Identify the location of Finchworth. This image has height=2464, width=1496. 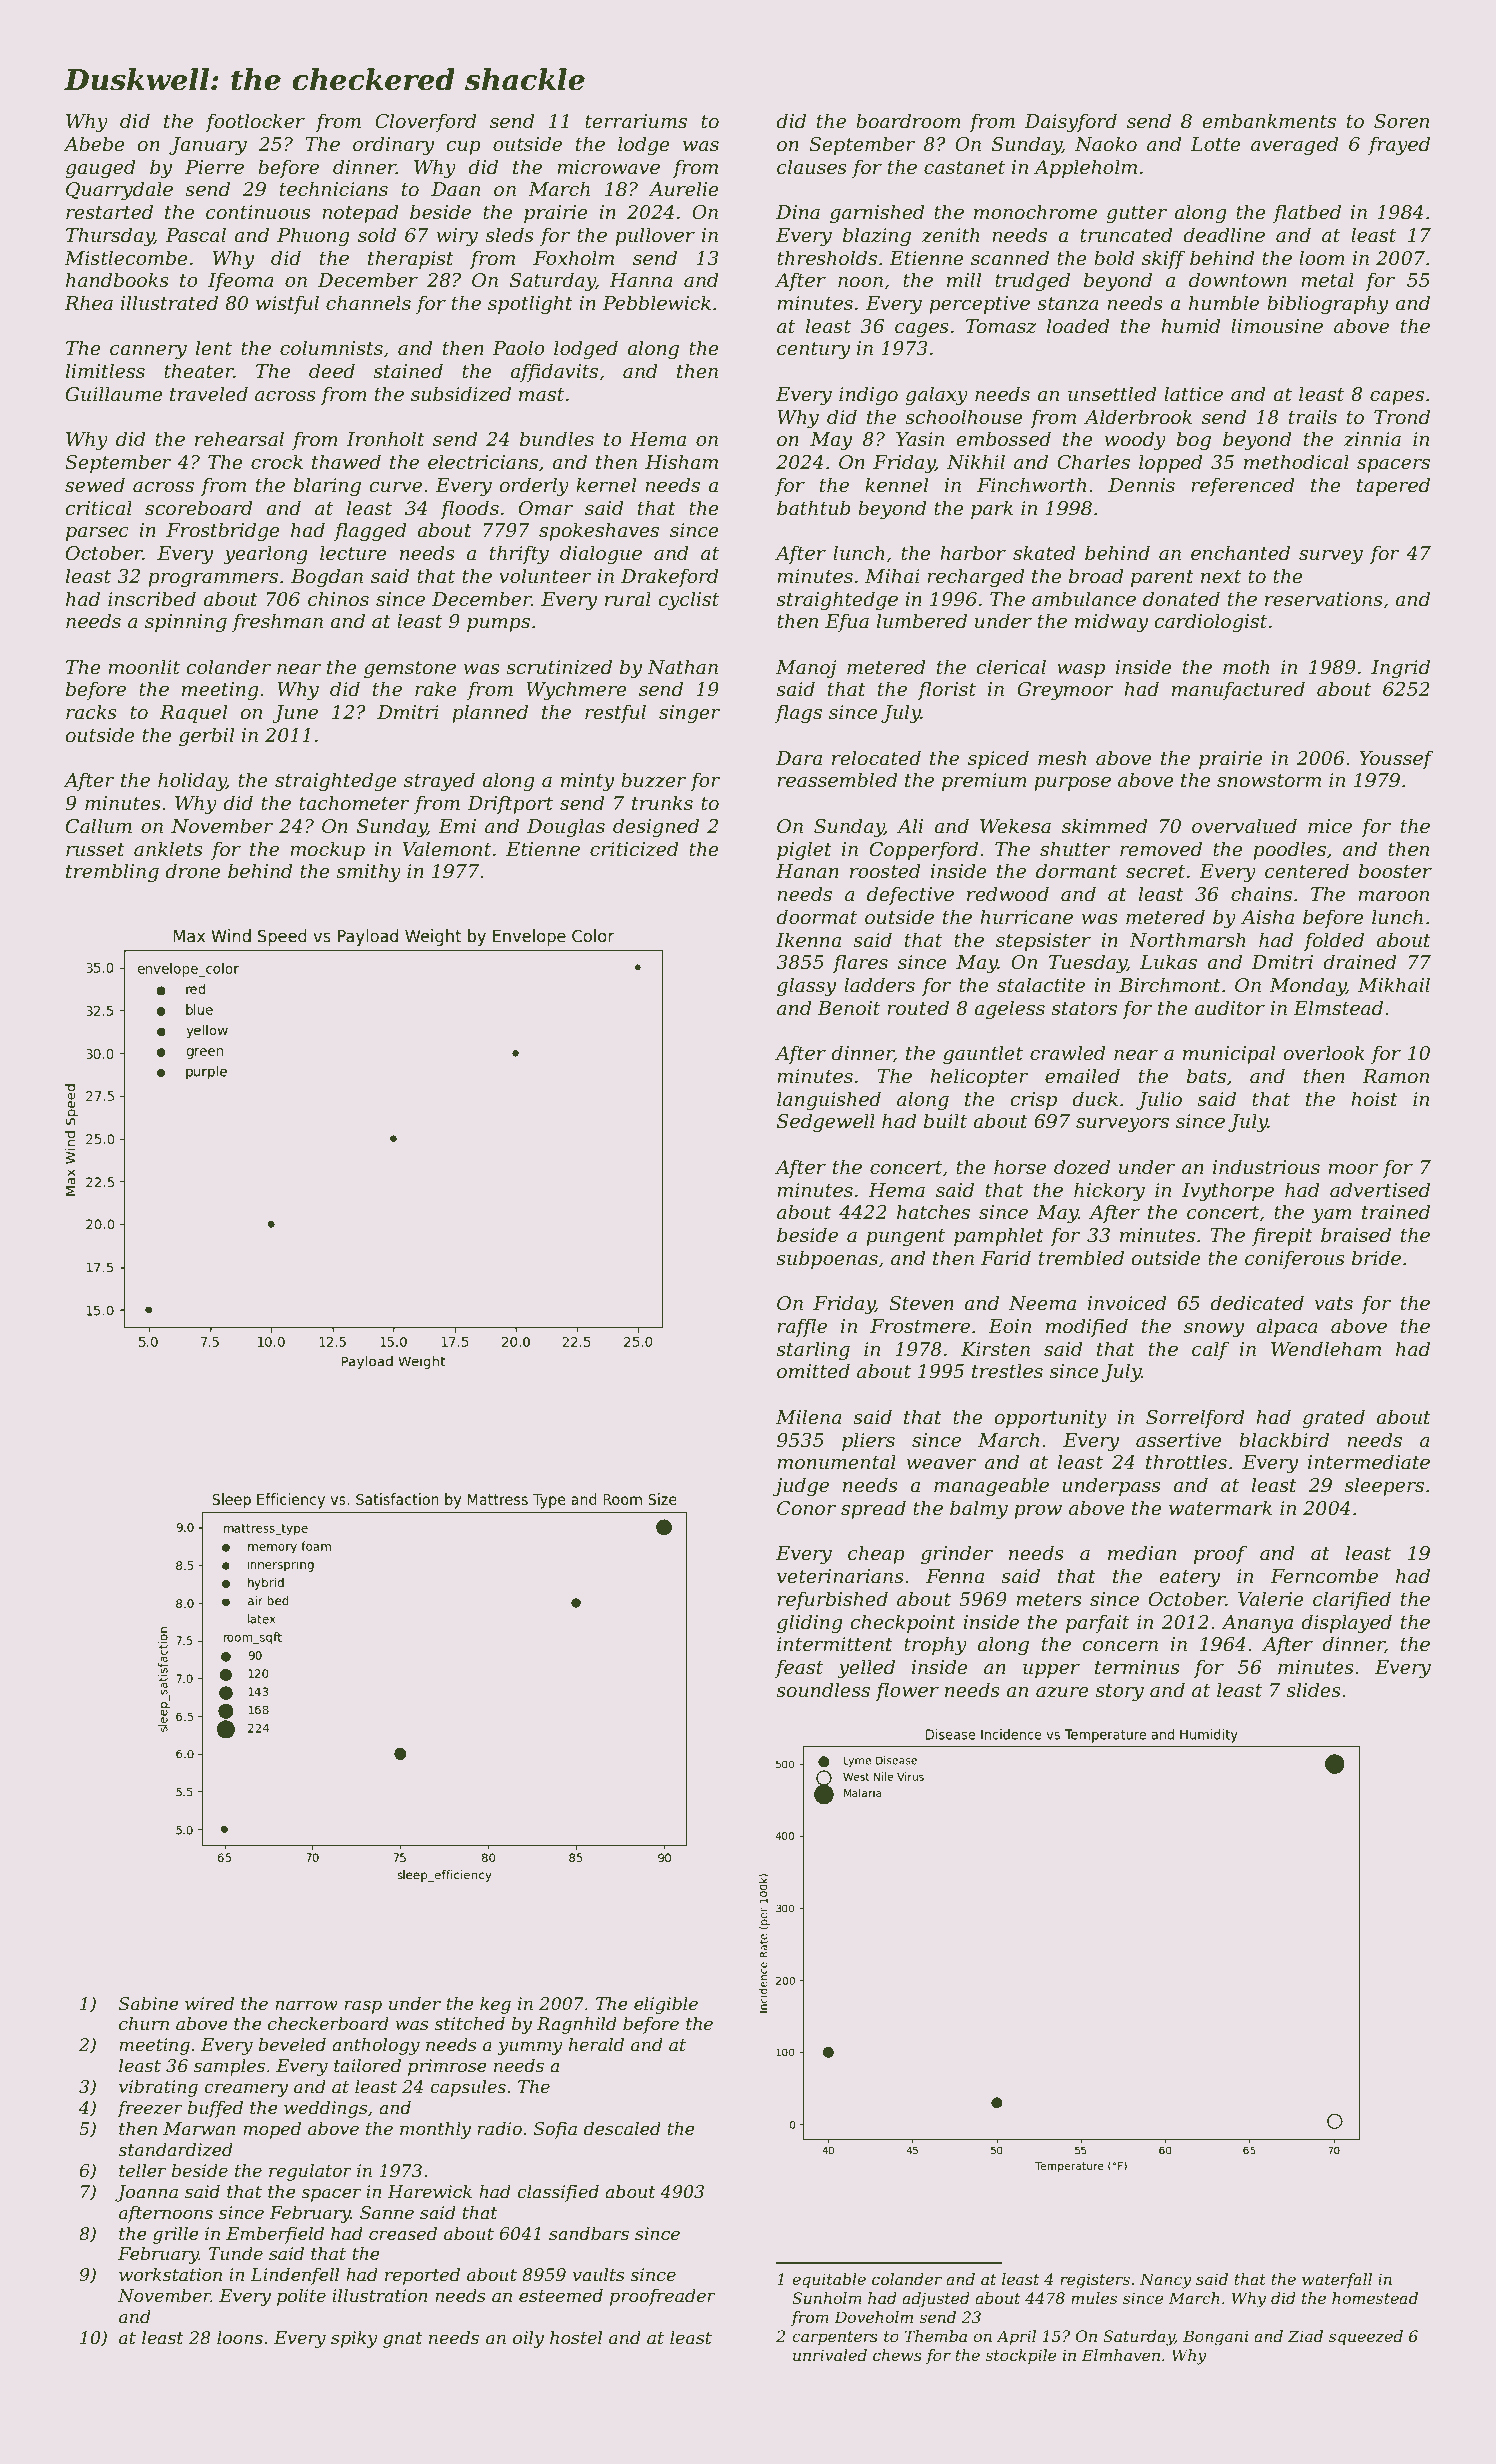
(1031, 485).
